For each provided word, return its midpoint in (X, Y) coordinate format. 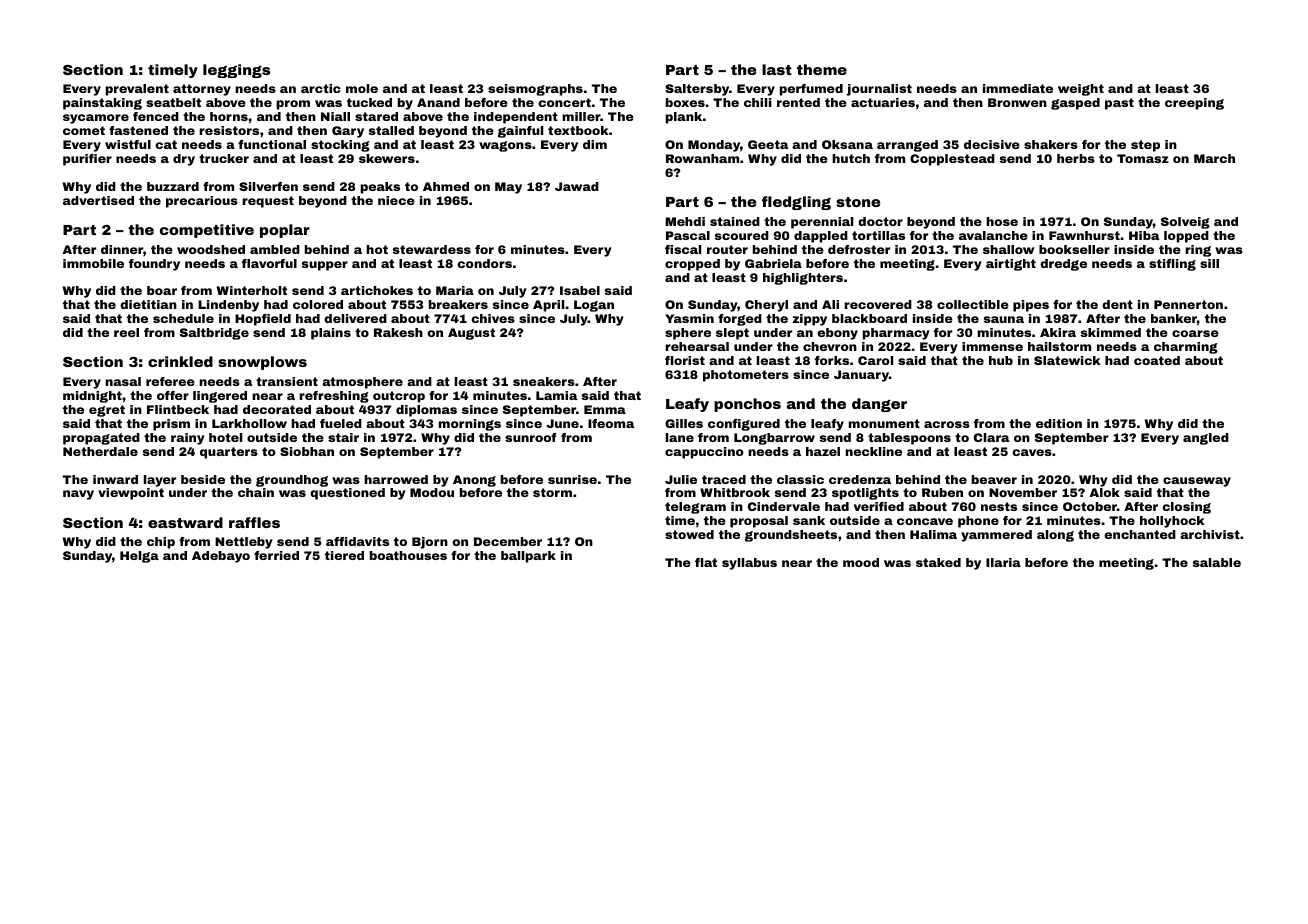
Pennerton (1188, 304)
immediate (1018, 88)
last (777, 69)
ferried (276, 555)
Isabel (580, 290)
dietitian (148, 304)
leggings (236, 71)
